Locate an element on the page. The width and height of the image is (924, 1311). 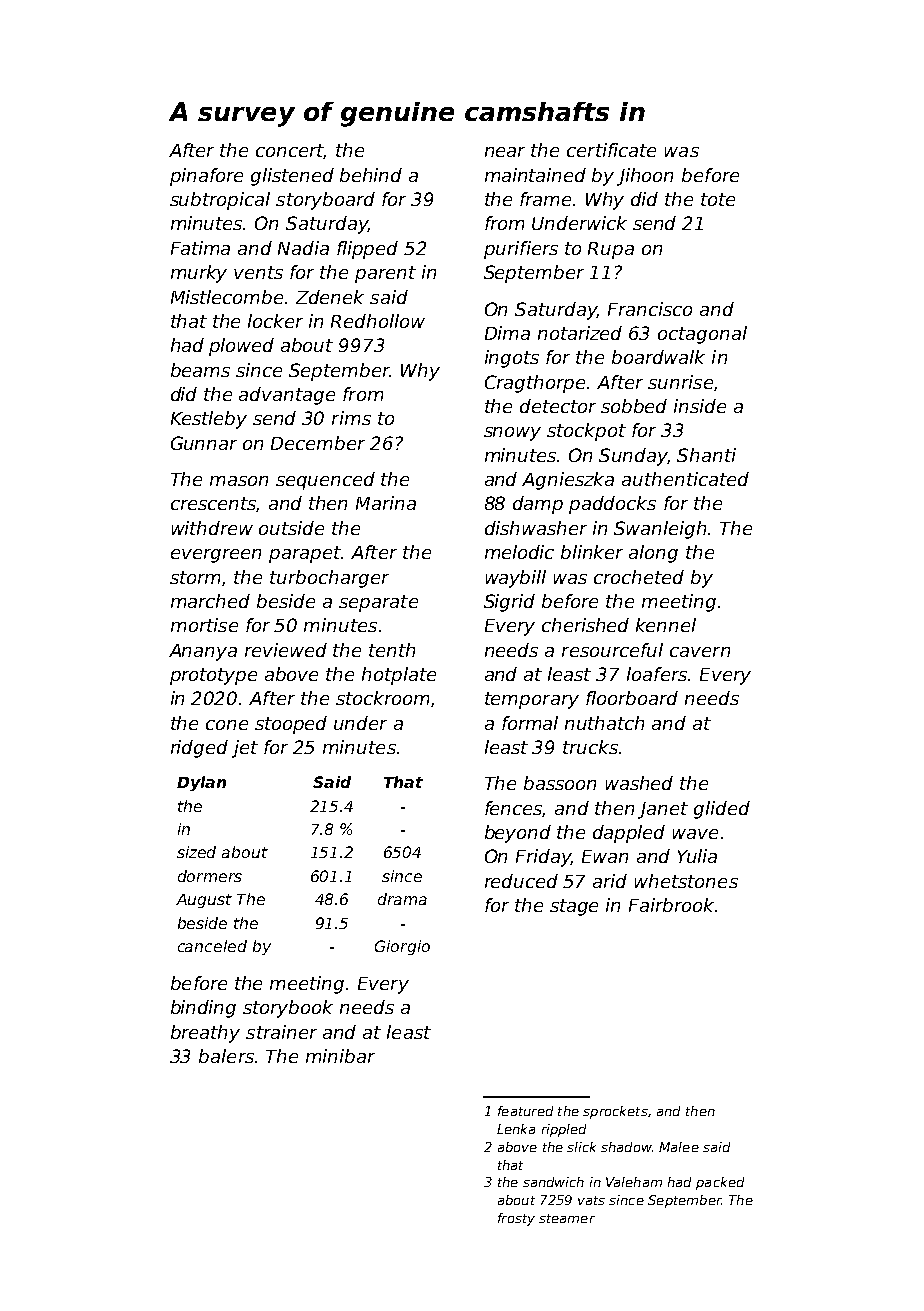
resourceful is located at coordinates (612, 650).
